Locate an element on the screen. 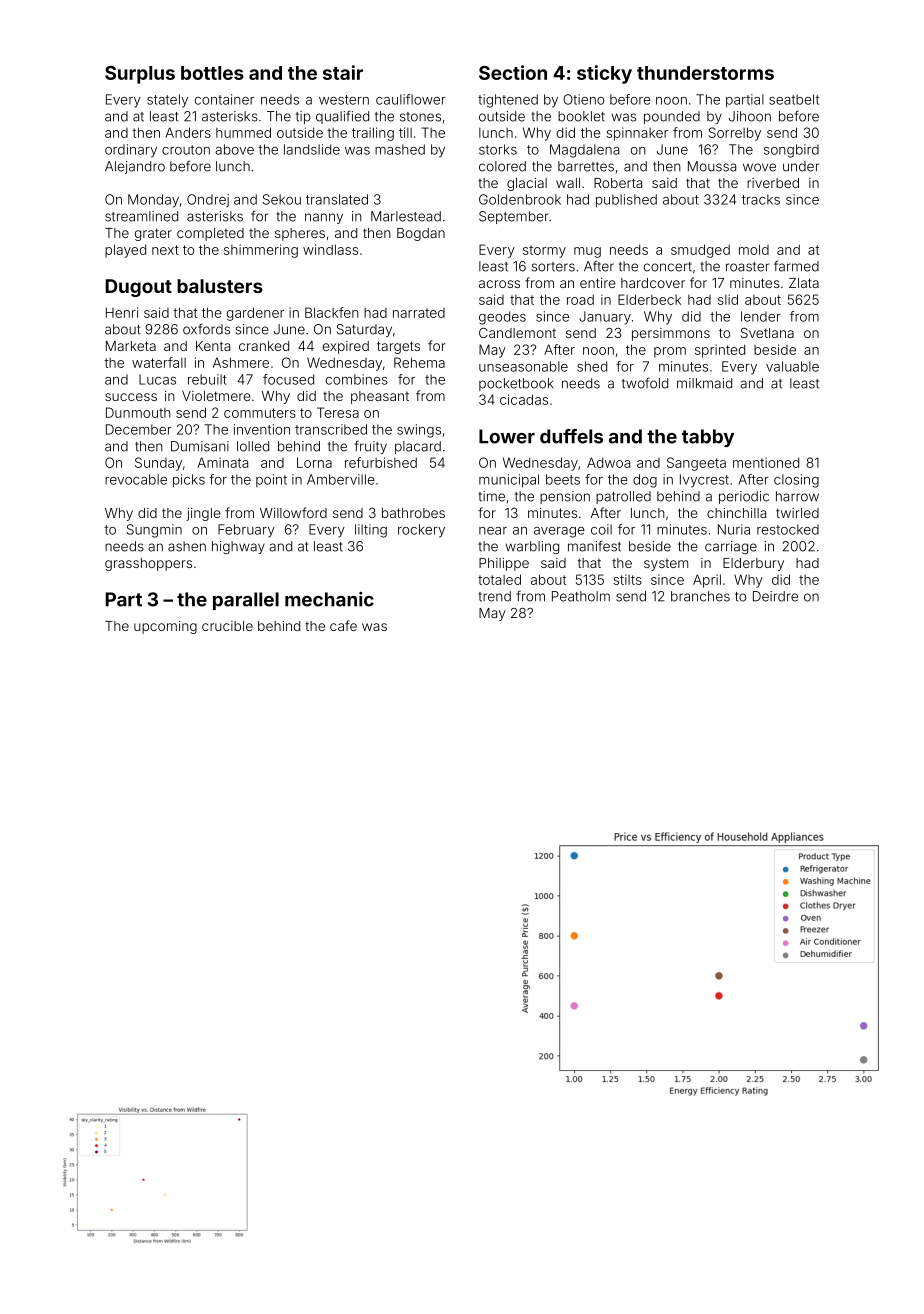 The width and height of the screenshot is (924, 1314). rebuilt is located at coordinates (207, 379).
